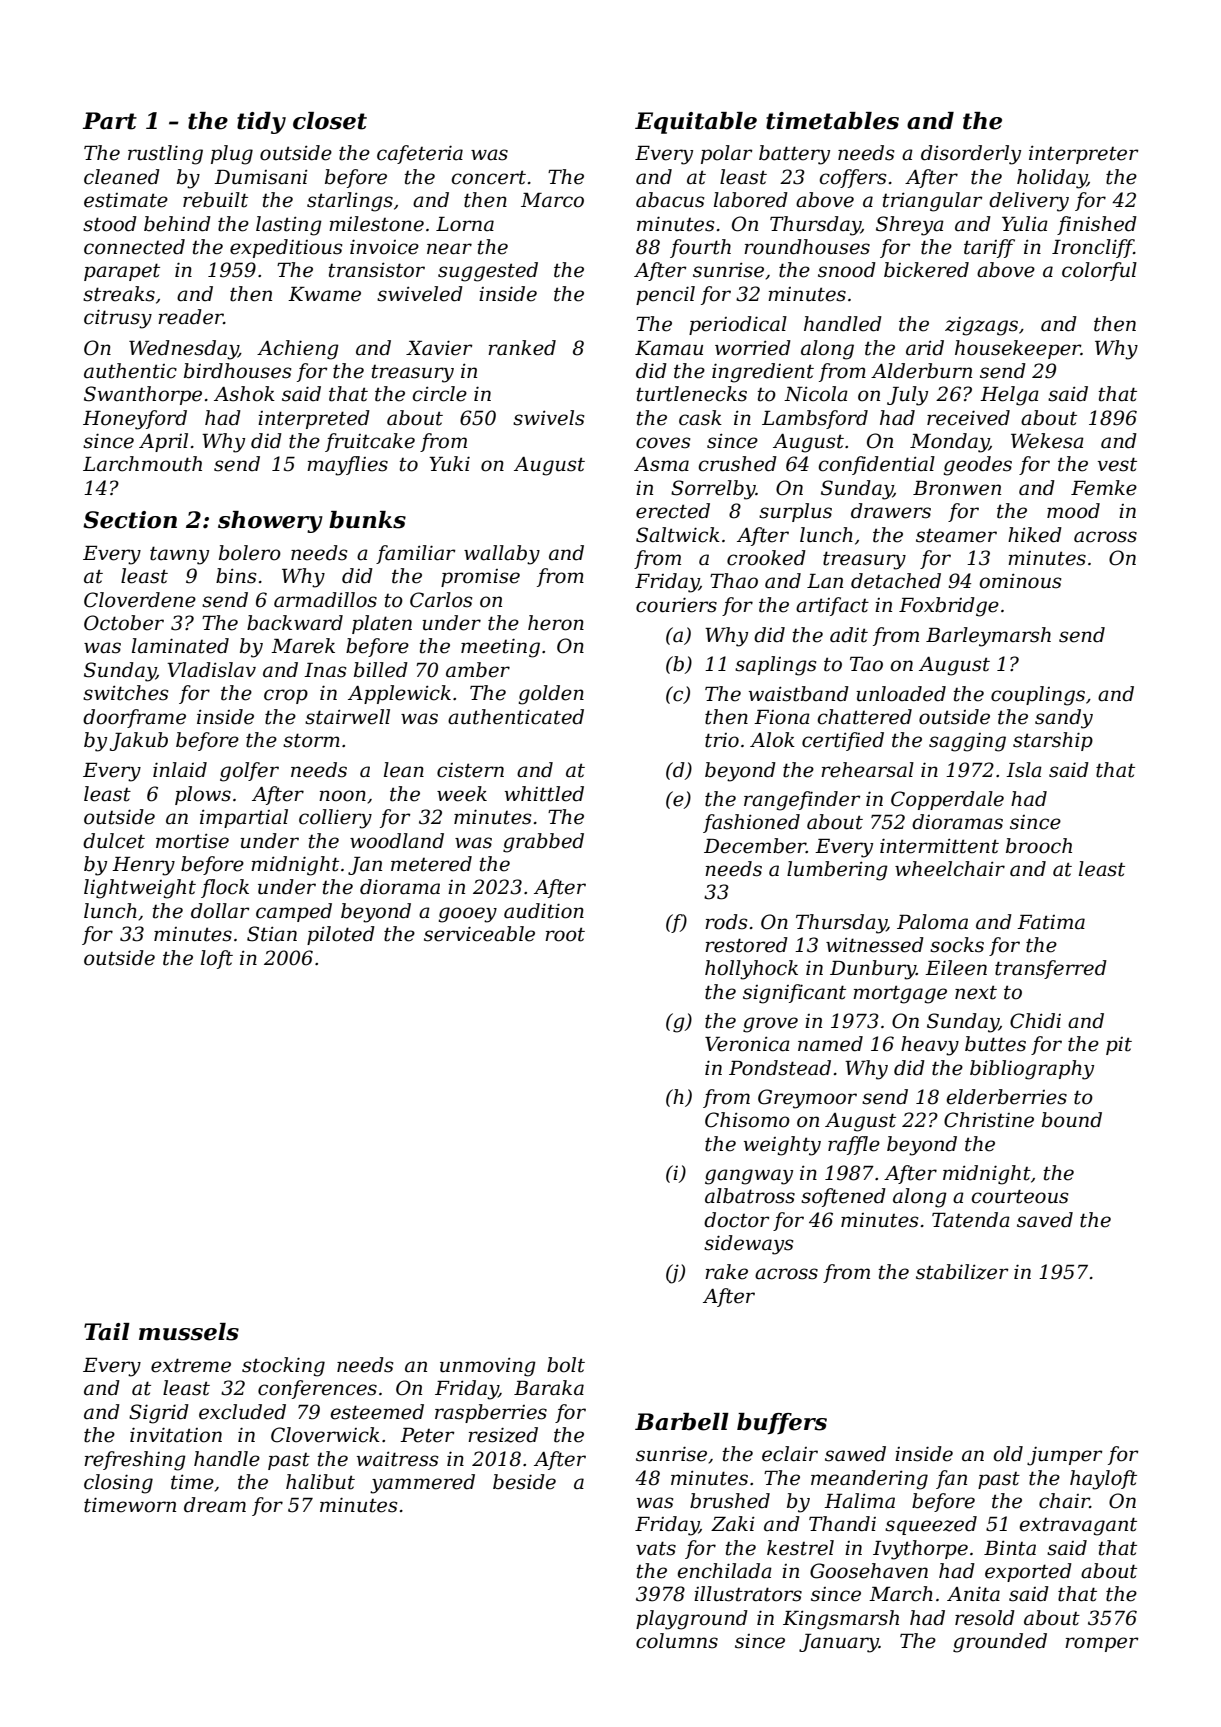  What do you see at coordinates (1102, 1644) in the screenshot?
I see `romper` at bounding box center [1102, 1644].
